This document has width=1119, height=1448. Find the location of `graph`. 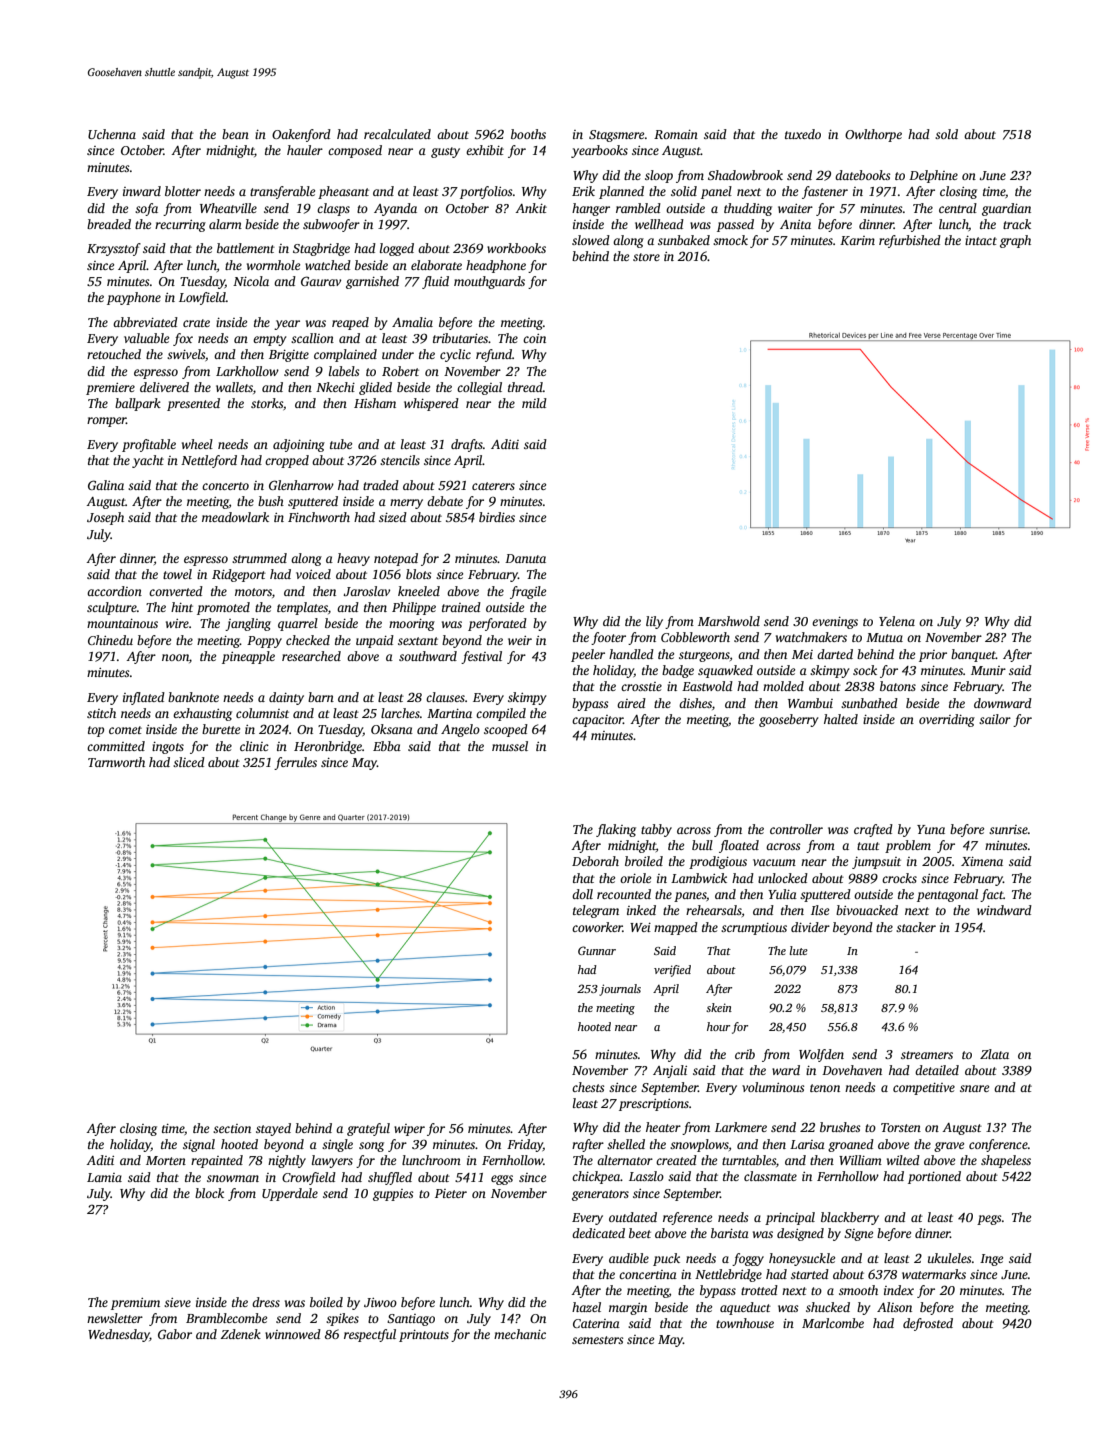

graph is located at coordinates (1015, 241).
